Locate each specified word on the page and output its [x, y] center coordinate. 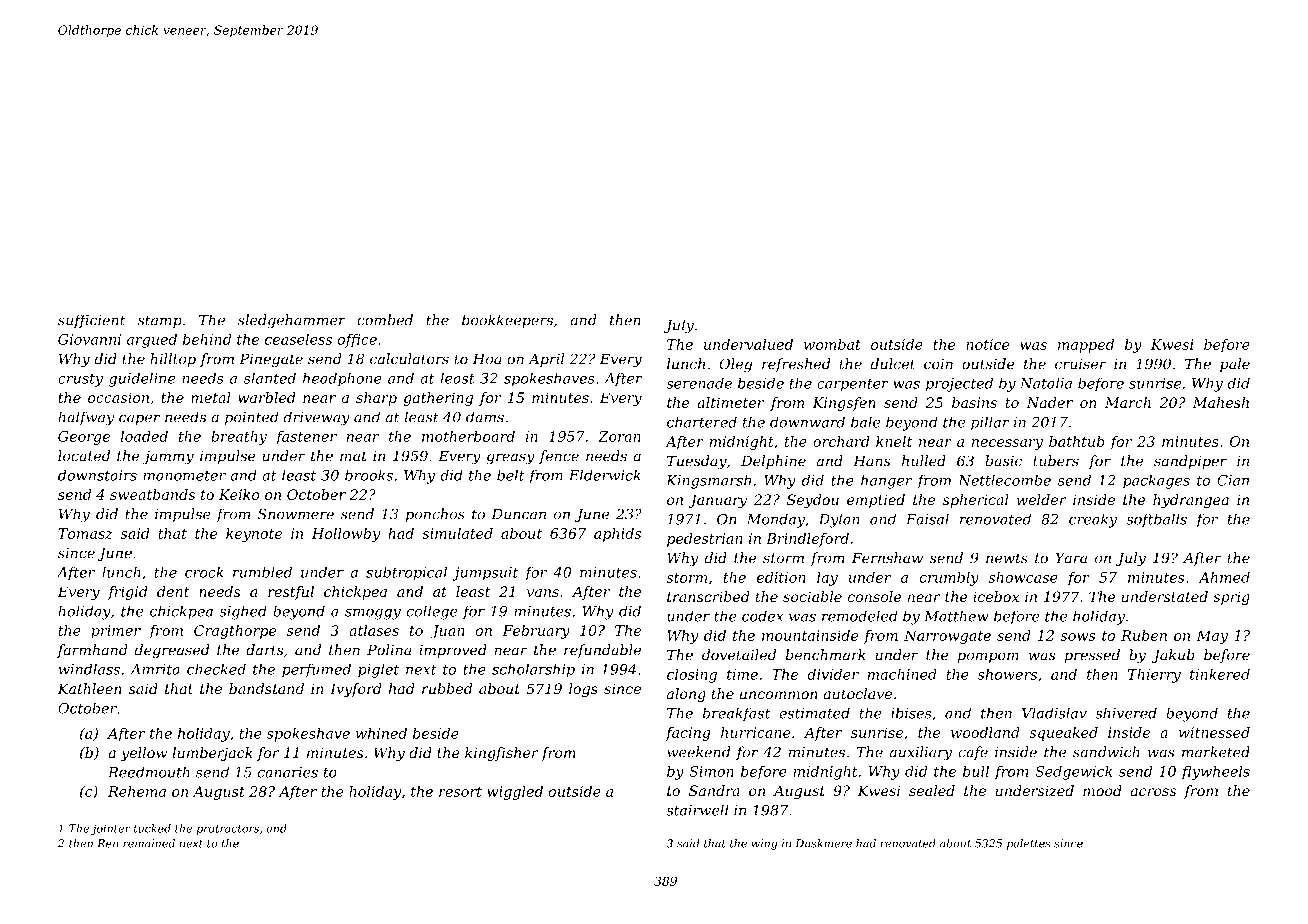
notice [987, 344]
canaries [287, 772]
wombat [832, 344]
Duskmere [823, 843]
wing [764, 844]
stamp [160, 321]
